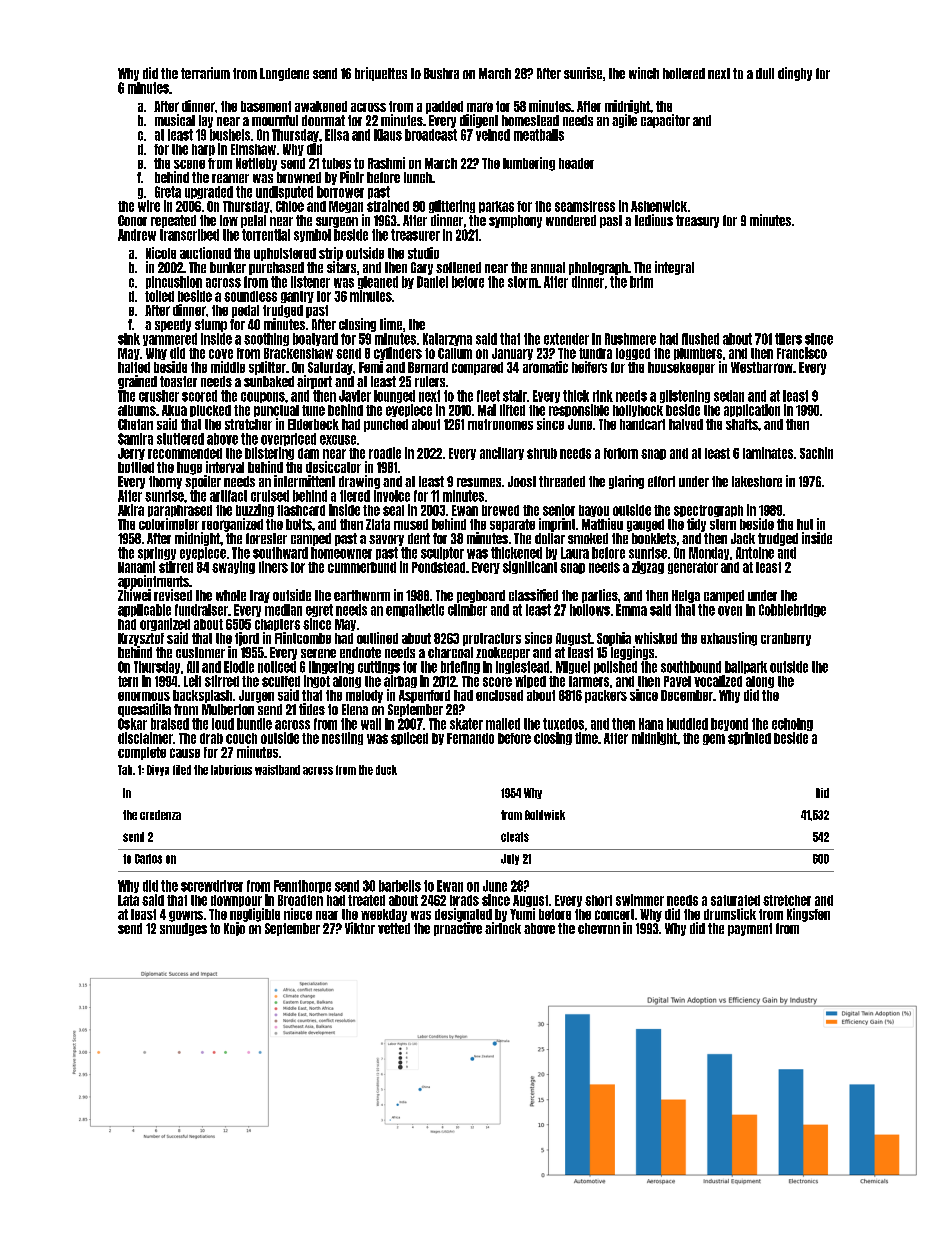 The image size is (952, 1233). Describe the element at coordinates (360, 928) in the screenshot. I see `Viktor` at that location.
